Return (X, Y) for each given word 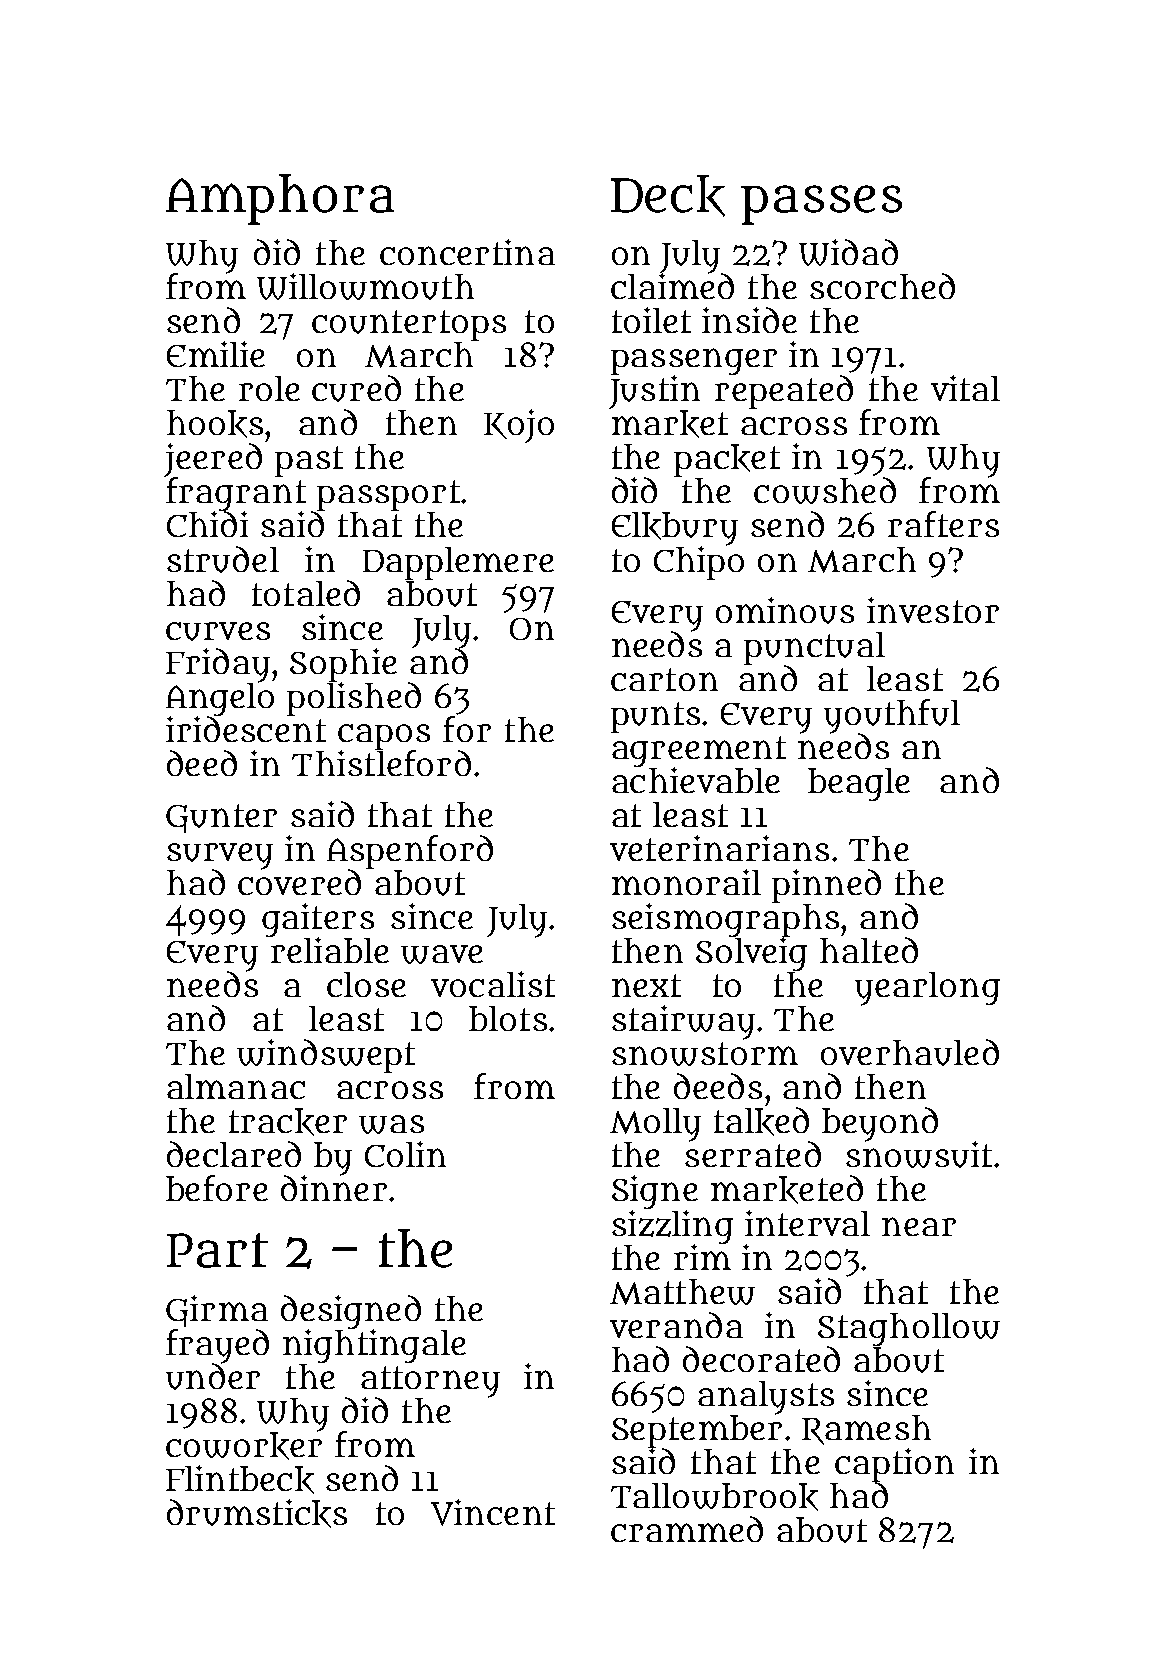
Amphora (280, 199)
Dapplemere (458, 563)
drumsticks (257, 1513)
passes (821, 205)
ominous (785, 610)
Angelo (220, 699)
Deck (668, 196)
